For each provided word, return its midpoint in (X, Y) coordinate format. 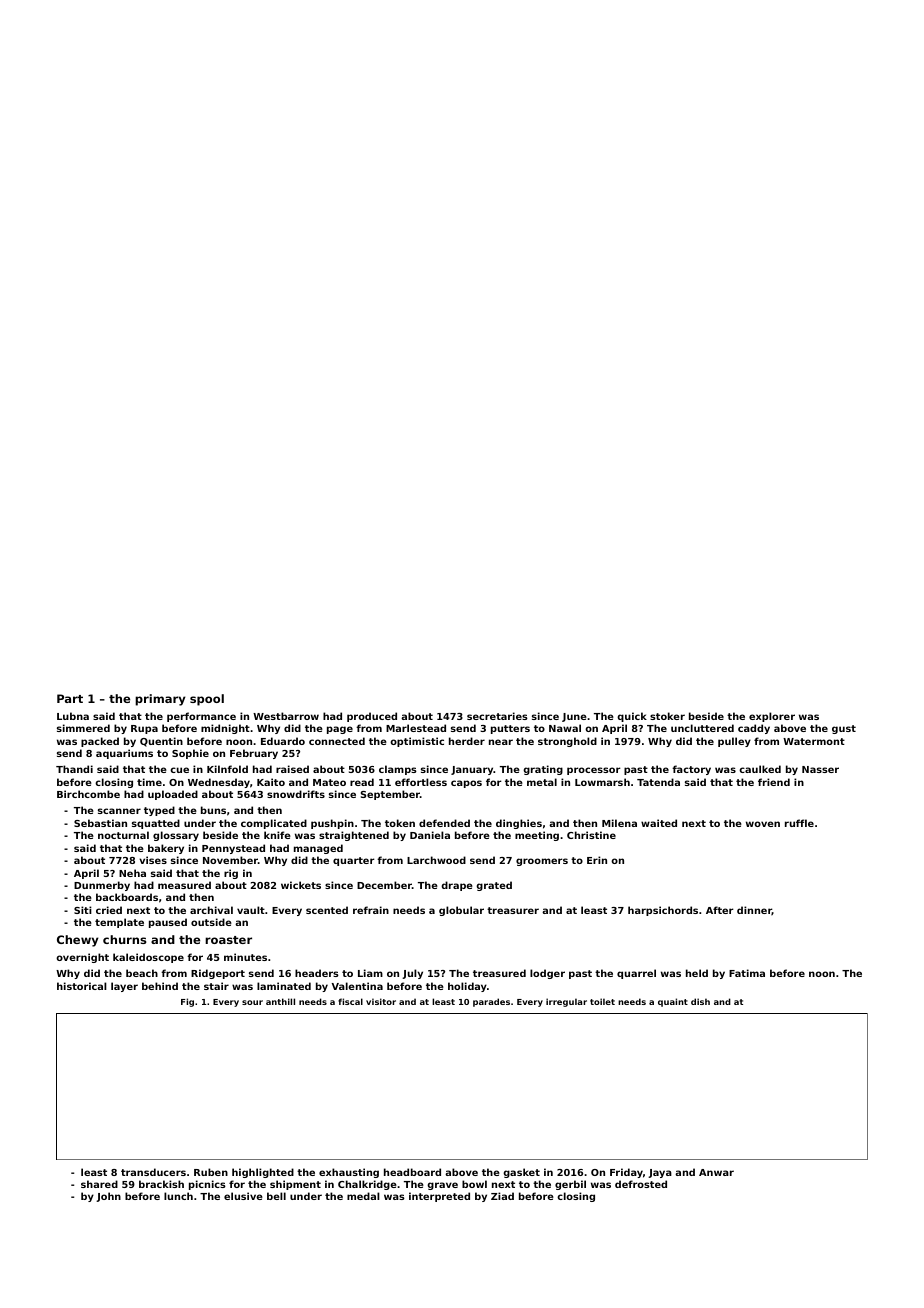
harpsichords (663, 911)
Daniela (430, 835)
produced (372, 717)
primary (160, 700)
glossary (176, 836)
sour (252, 1002)
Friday (626, 1173)
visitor (381, 1001)
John (108, 1197)
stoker (667, 716)
